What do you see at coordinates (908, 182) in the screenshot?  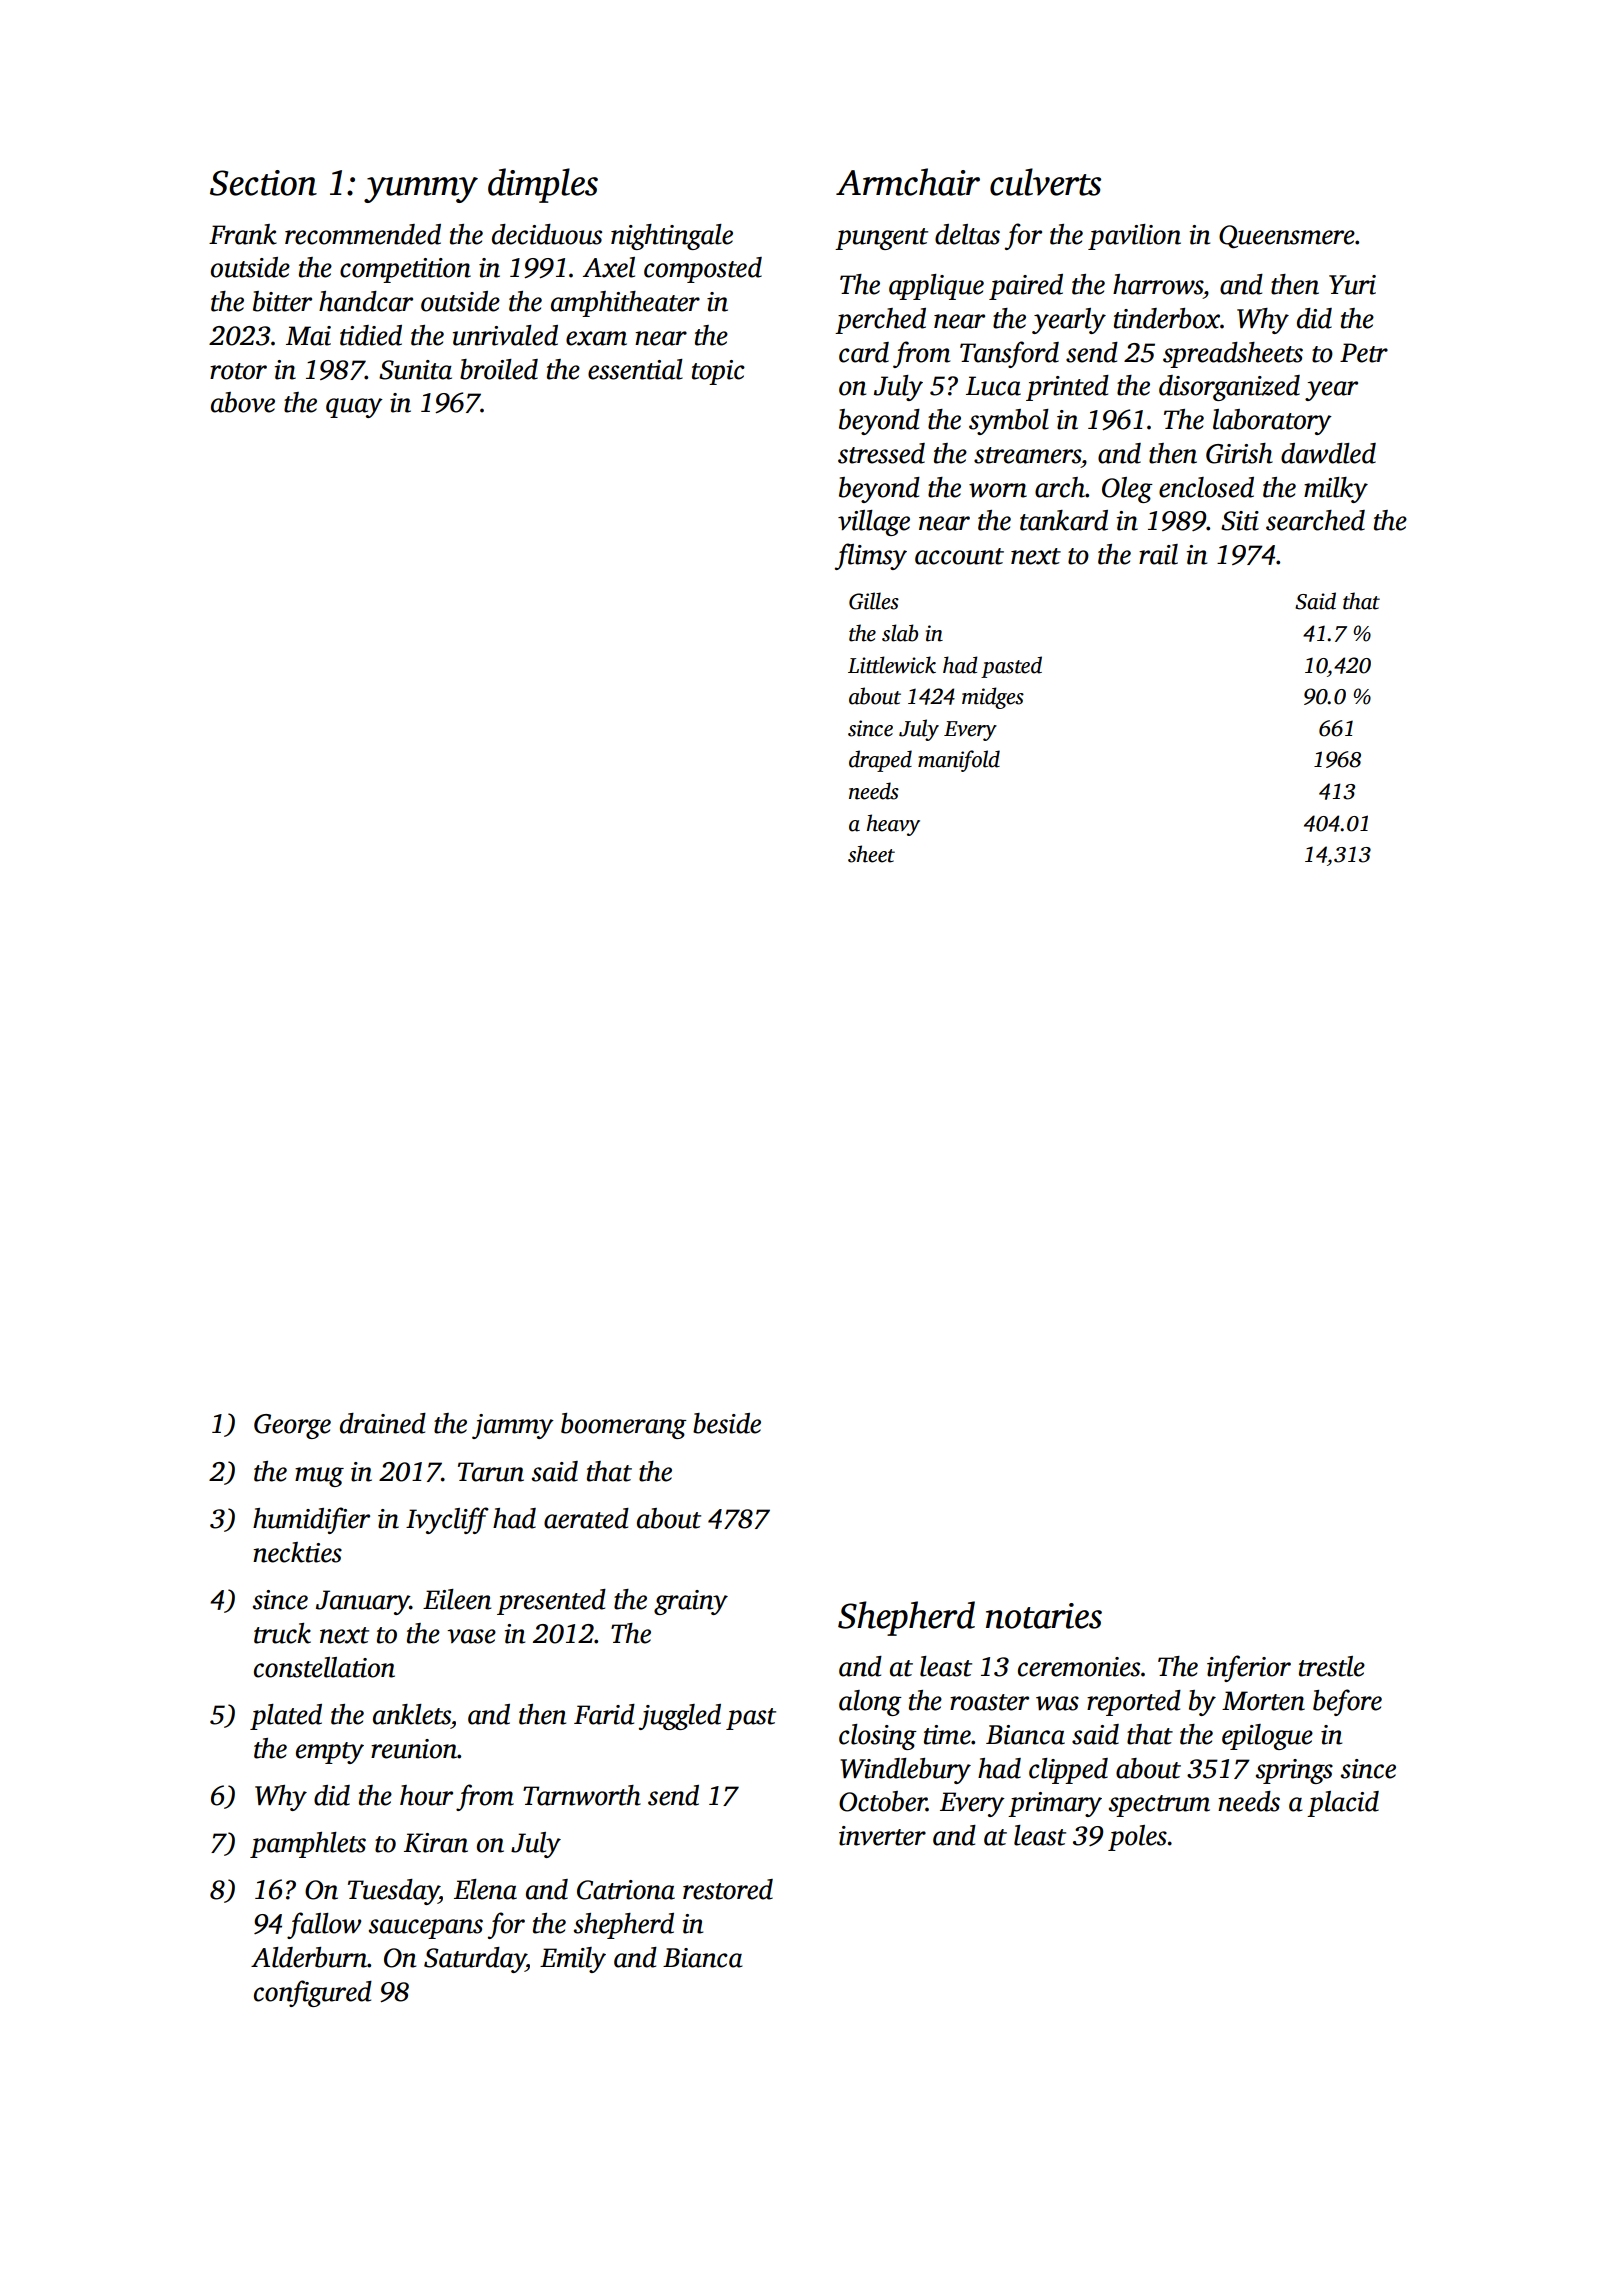 I see `Armchair` at bounding box center [908, 182].
